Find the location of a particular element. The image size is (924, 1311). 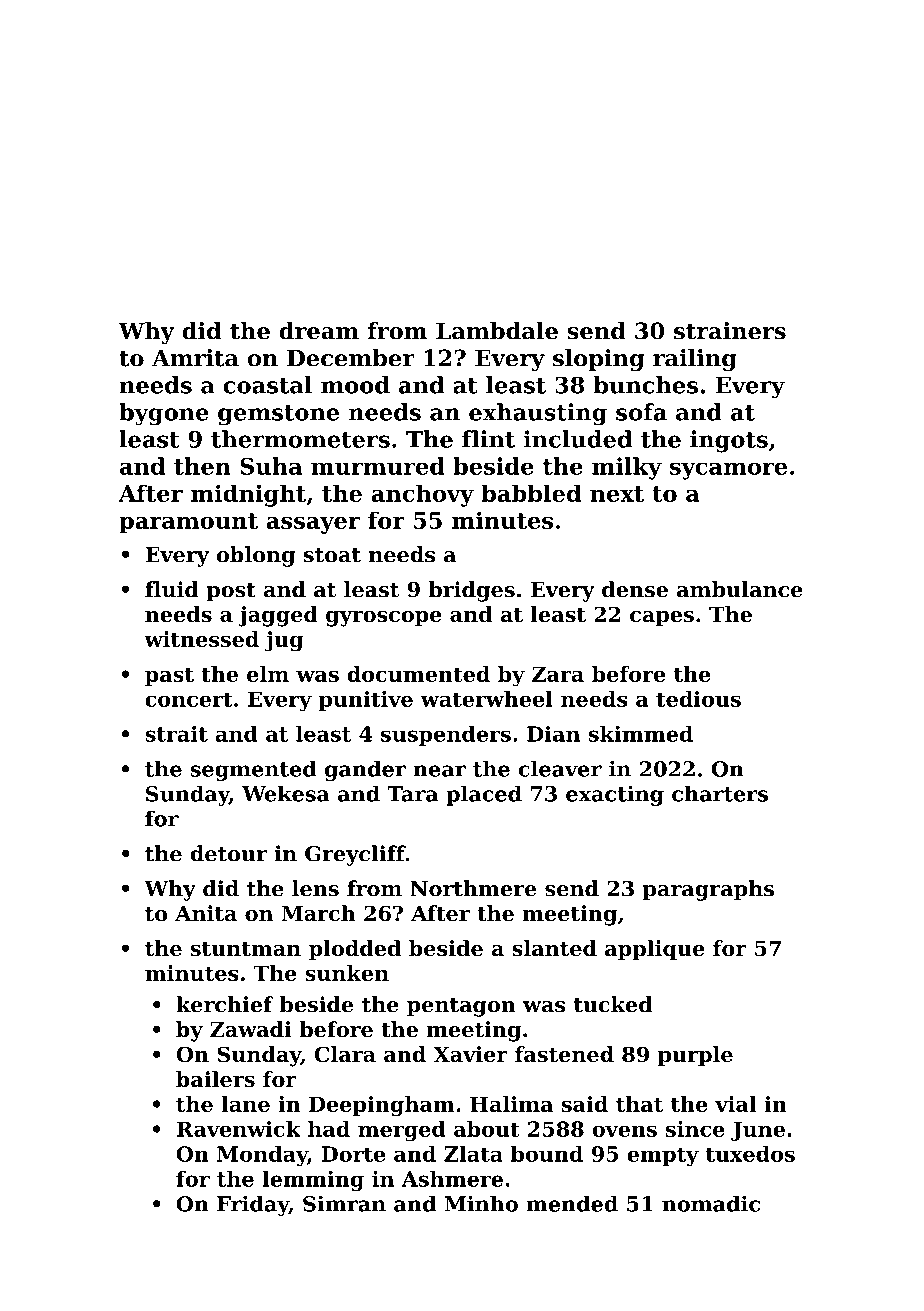

sofa is located at coordinates (641, 412).
